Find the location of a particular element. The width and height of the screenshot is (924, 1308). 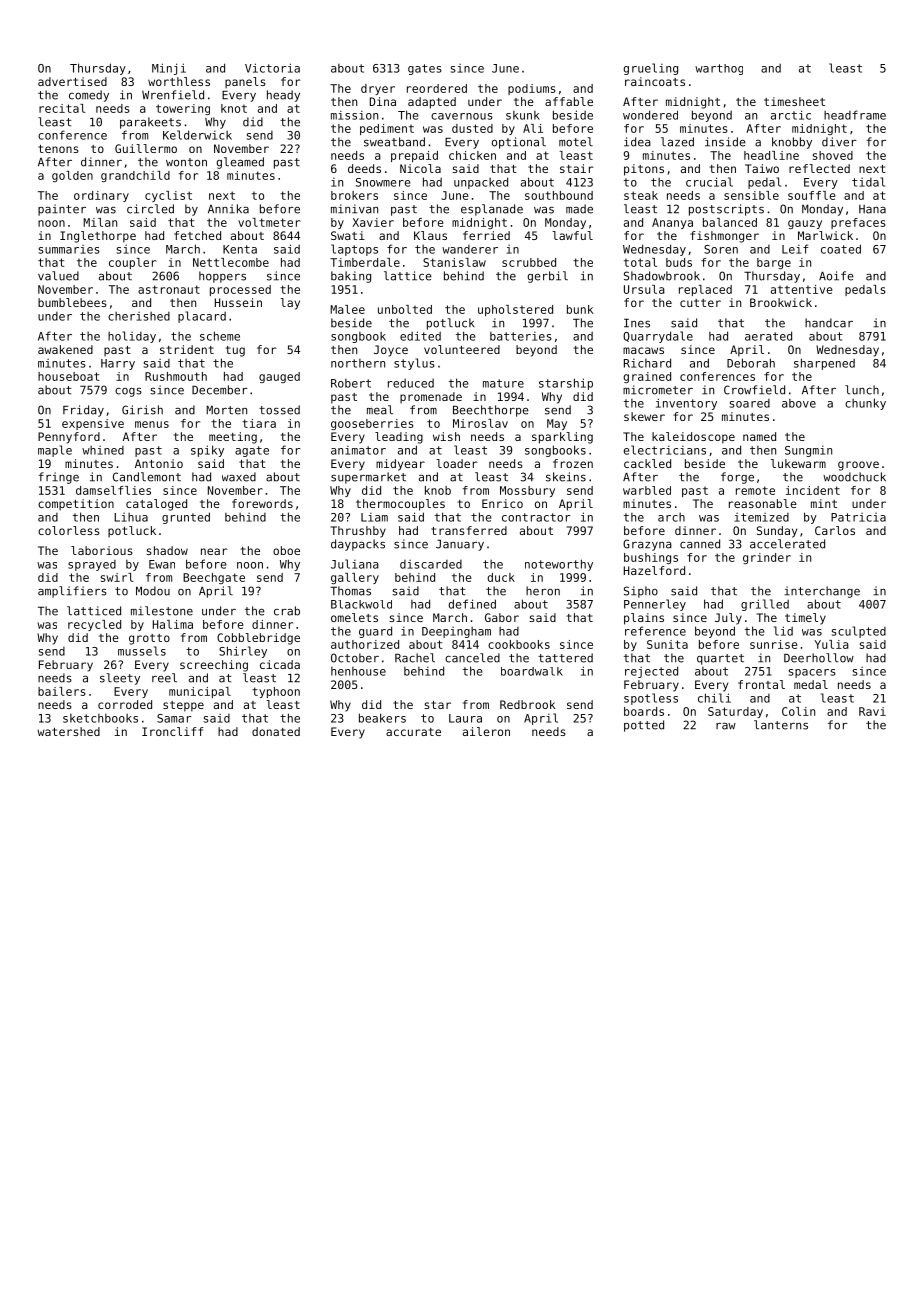

Wrenfield is located at coordinates (173, 95).
